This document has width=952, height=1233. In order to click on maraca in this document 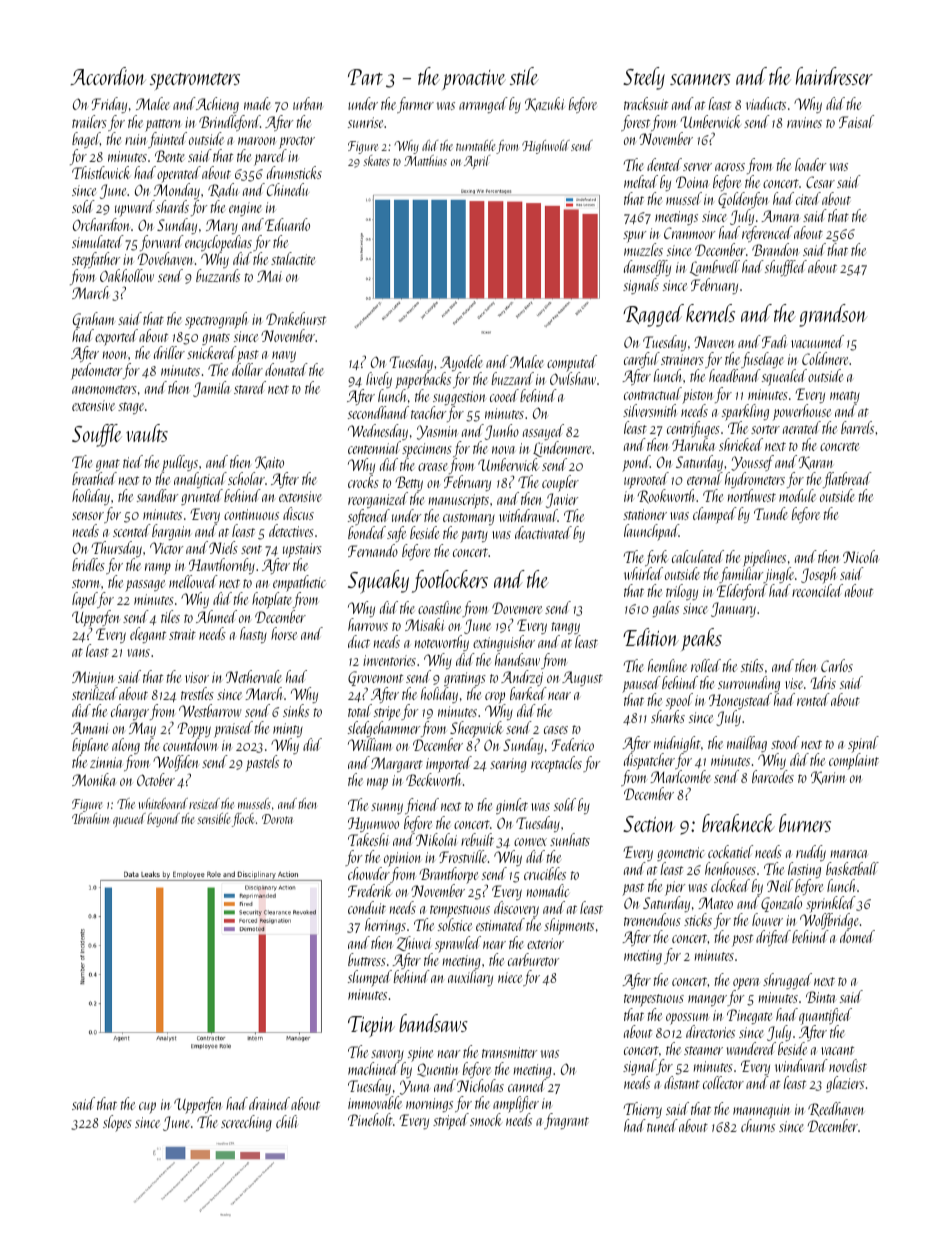, I will do `click(849, 854)`.
